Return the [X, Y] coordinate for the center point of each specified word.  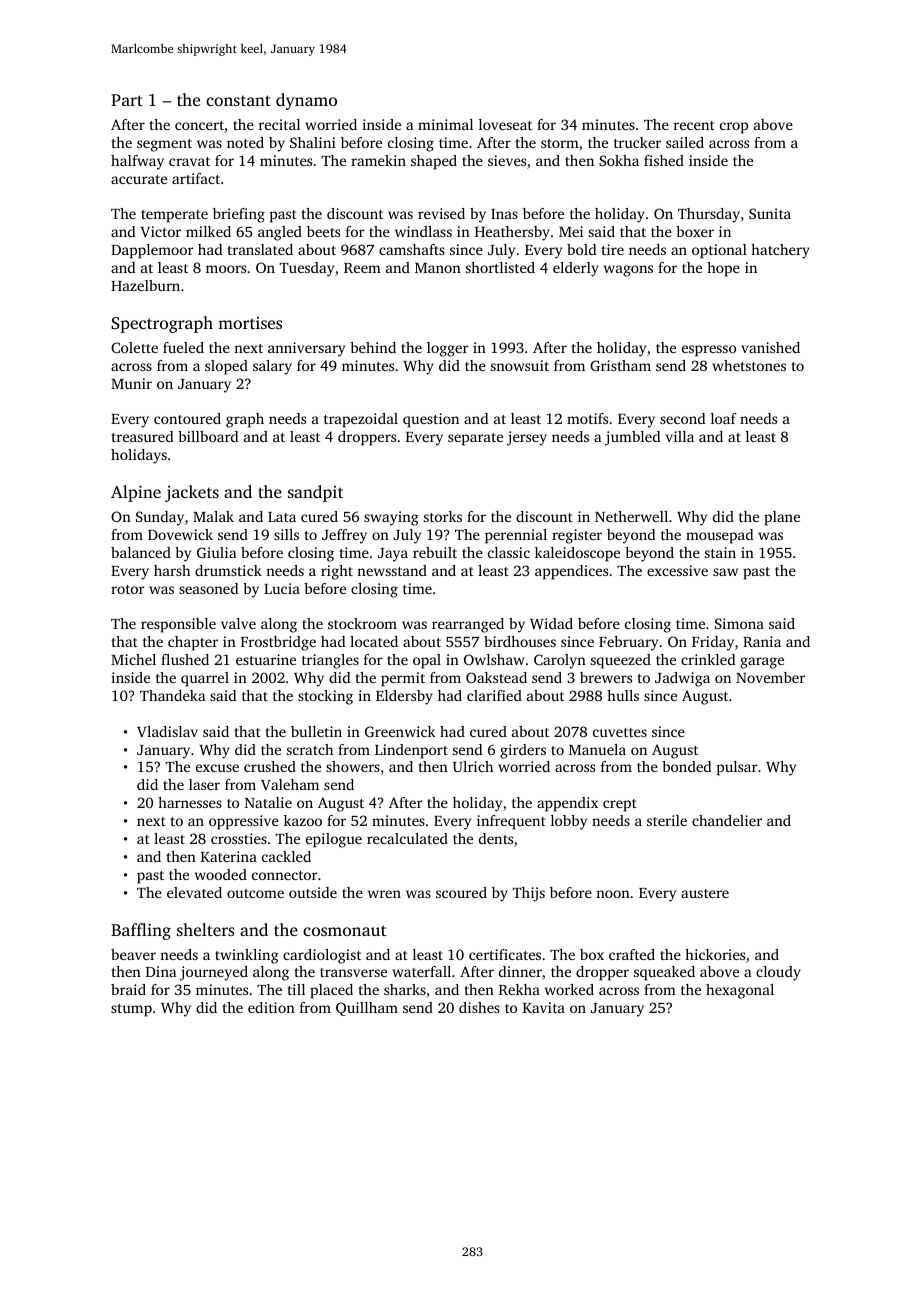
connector [285, 875]
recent [694, 125]
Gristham [620, 365]
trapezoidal [361, 420]
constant [238, 100]
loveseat [505, 124]
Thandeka [173, 695]
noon [613, 894]
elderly [576, 269]
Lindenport [411, 751]
